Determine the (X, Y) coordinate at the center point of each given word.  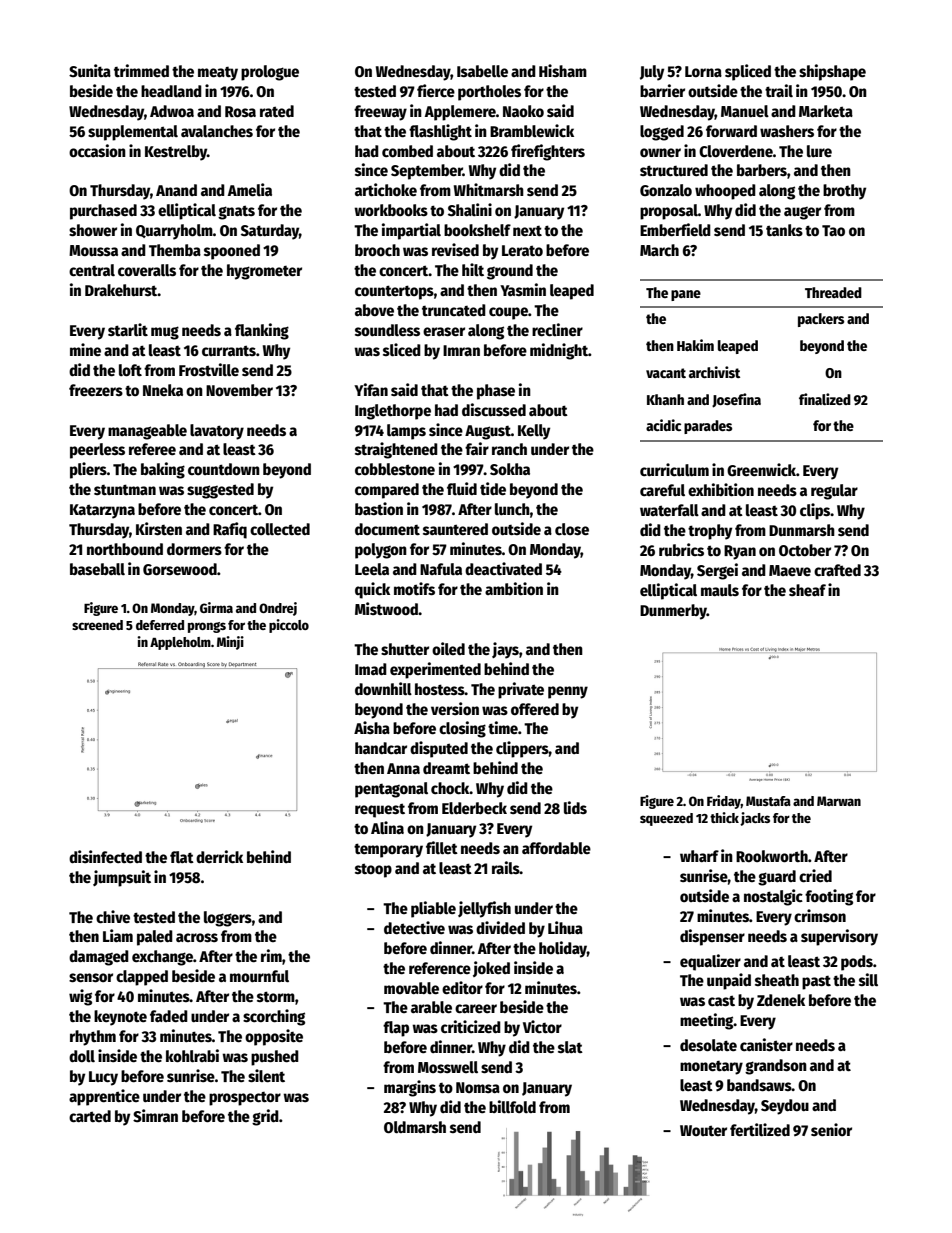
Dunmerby (673, 612)
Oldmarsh (415, 1127)
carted (90, 1116)
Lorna (703, 71)
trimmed (141, 70)
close (572, 529)
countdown (224, 469)
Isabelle (482, 71)
